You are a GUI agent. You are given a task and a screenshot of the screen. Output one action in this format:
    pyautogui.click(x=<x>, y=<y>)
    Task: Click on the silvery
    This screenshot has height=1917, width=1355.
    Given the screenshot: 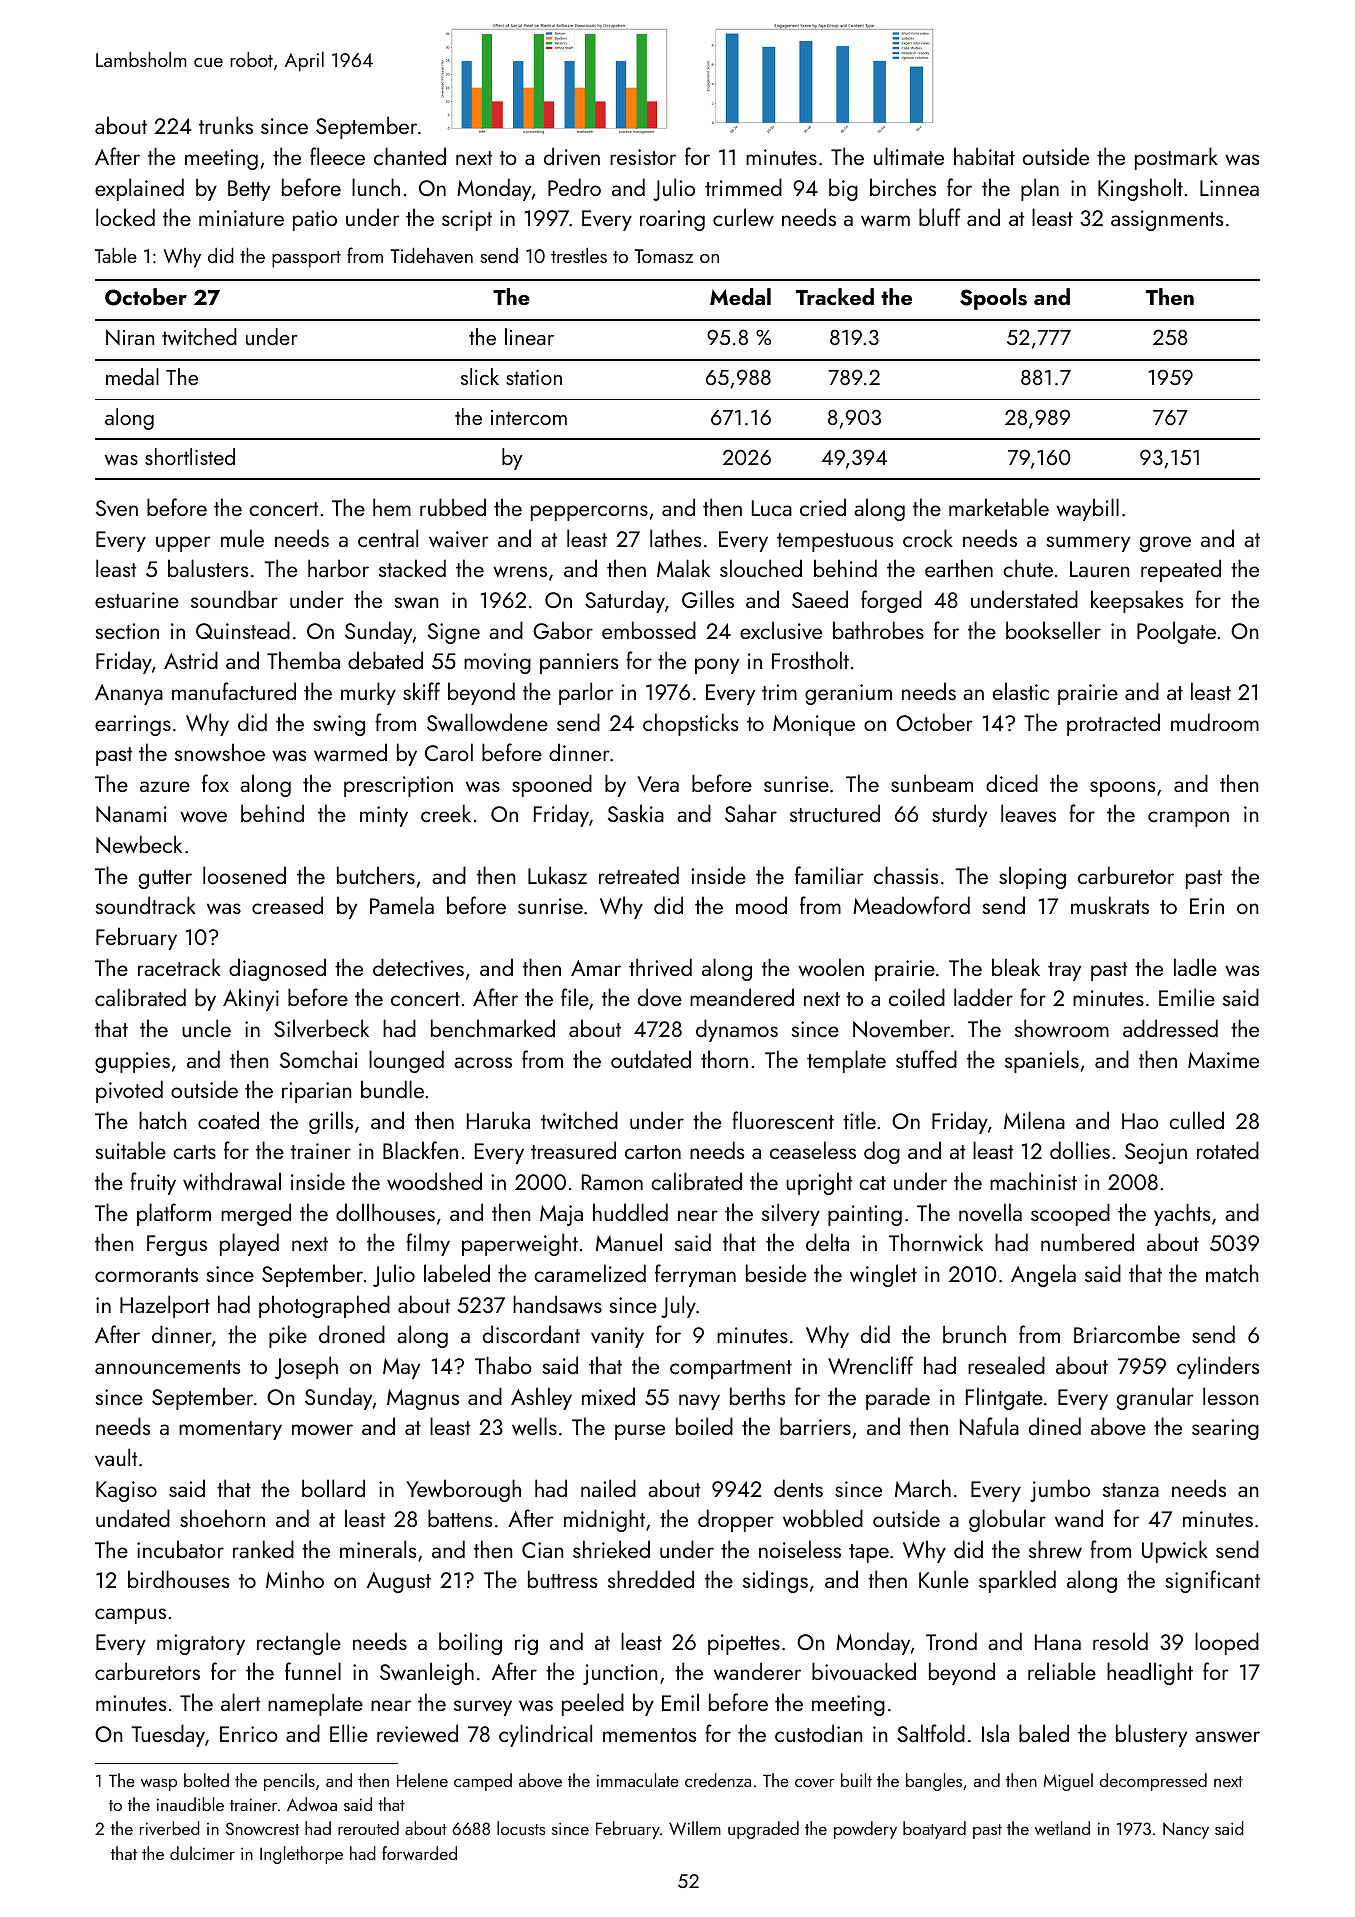 What is the action you would take?
    pyautogui.click(x=791, y=1214)
